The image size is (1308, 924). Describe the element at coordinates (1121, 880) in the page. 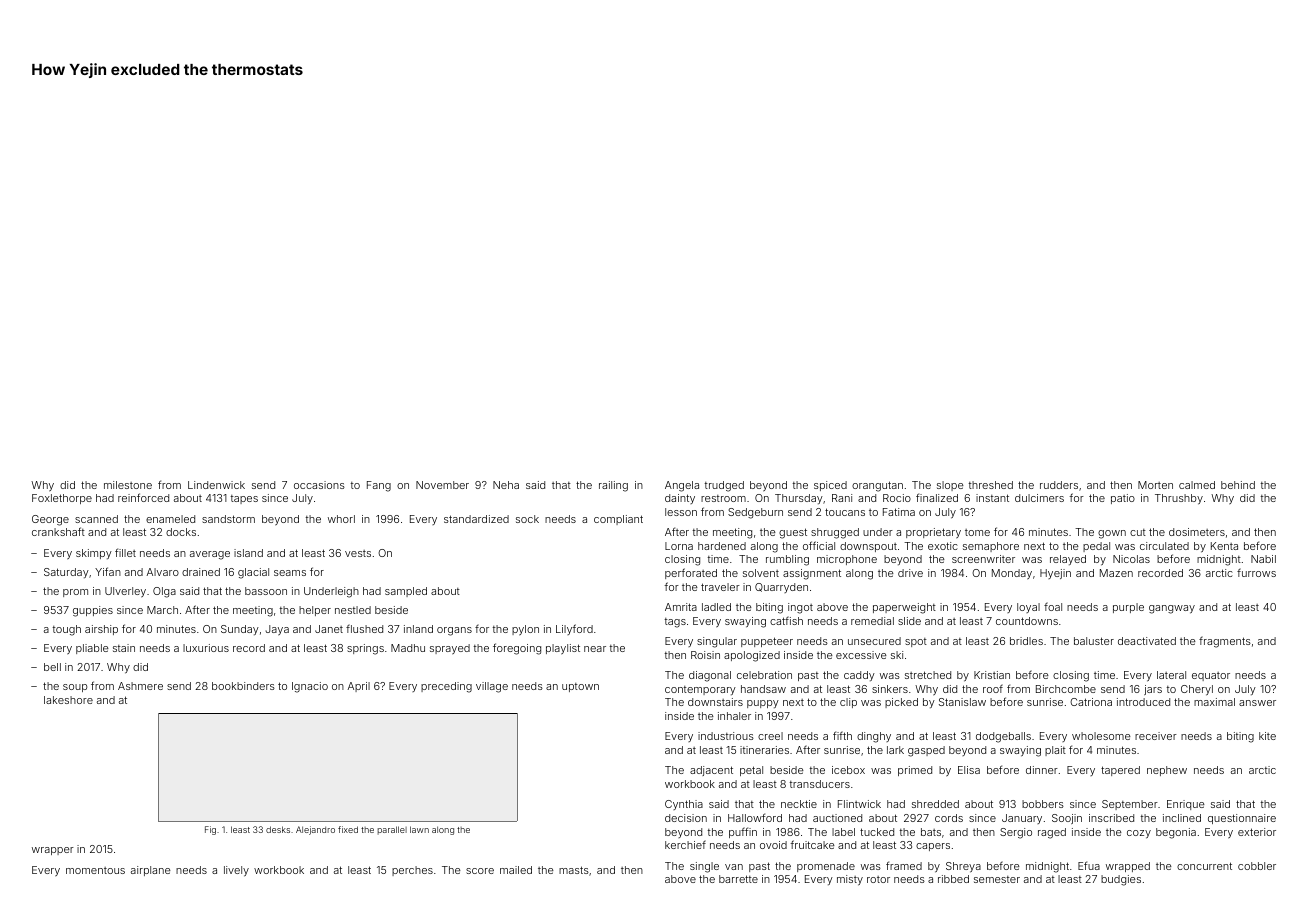

I see `budgies` at that location.
